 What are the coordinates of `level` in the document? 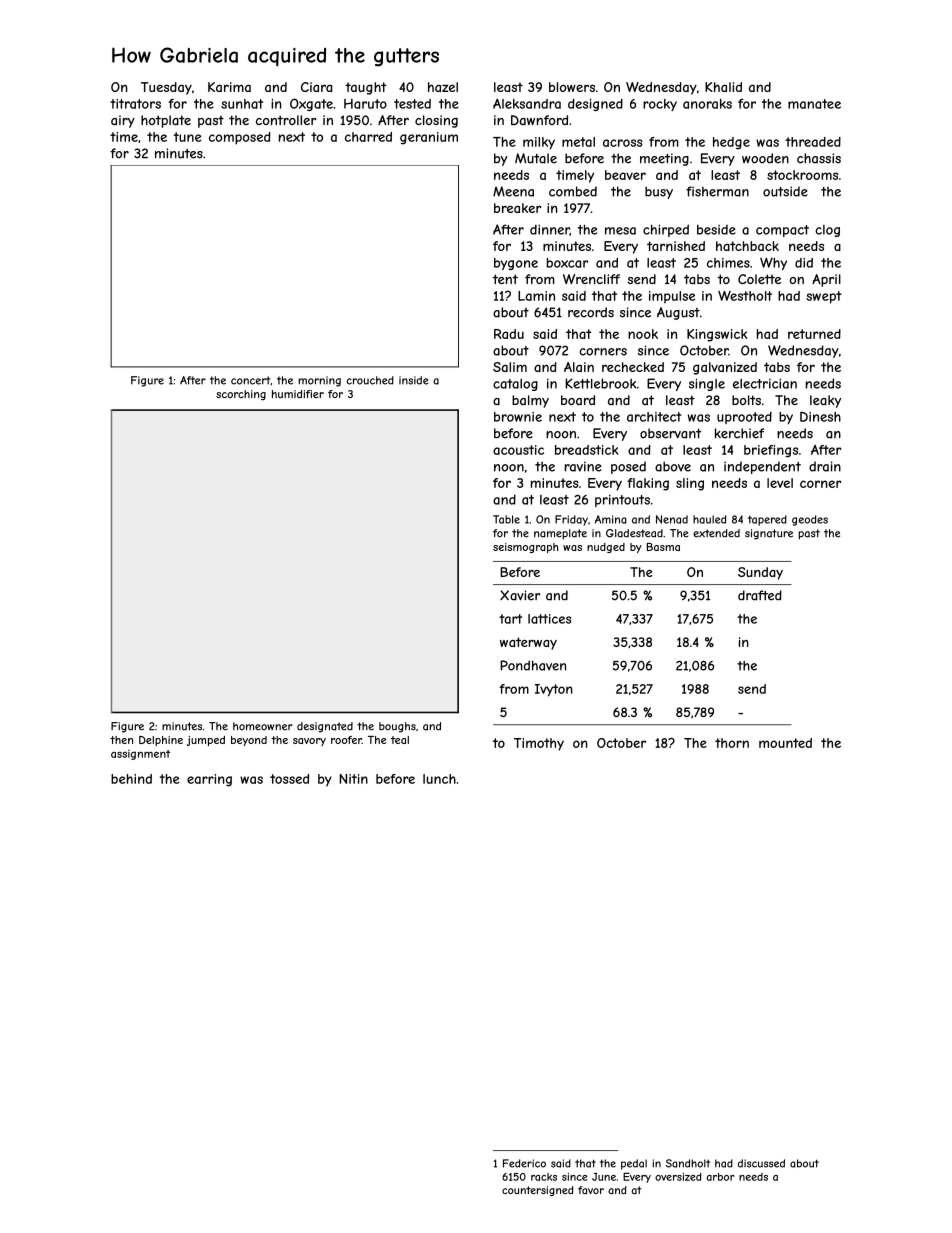 It's located at (780, 483).
